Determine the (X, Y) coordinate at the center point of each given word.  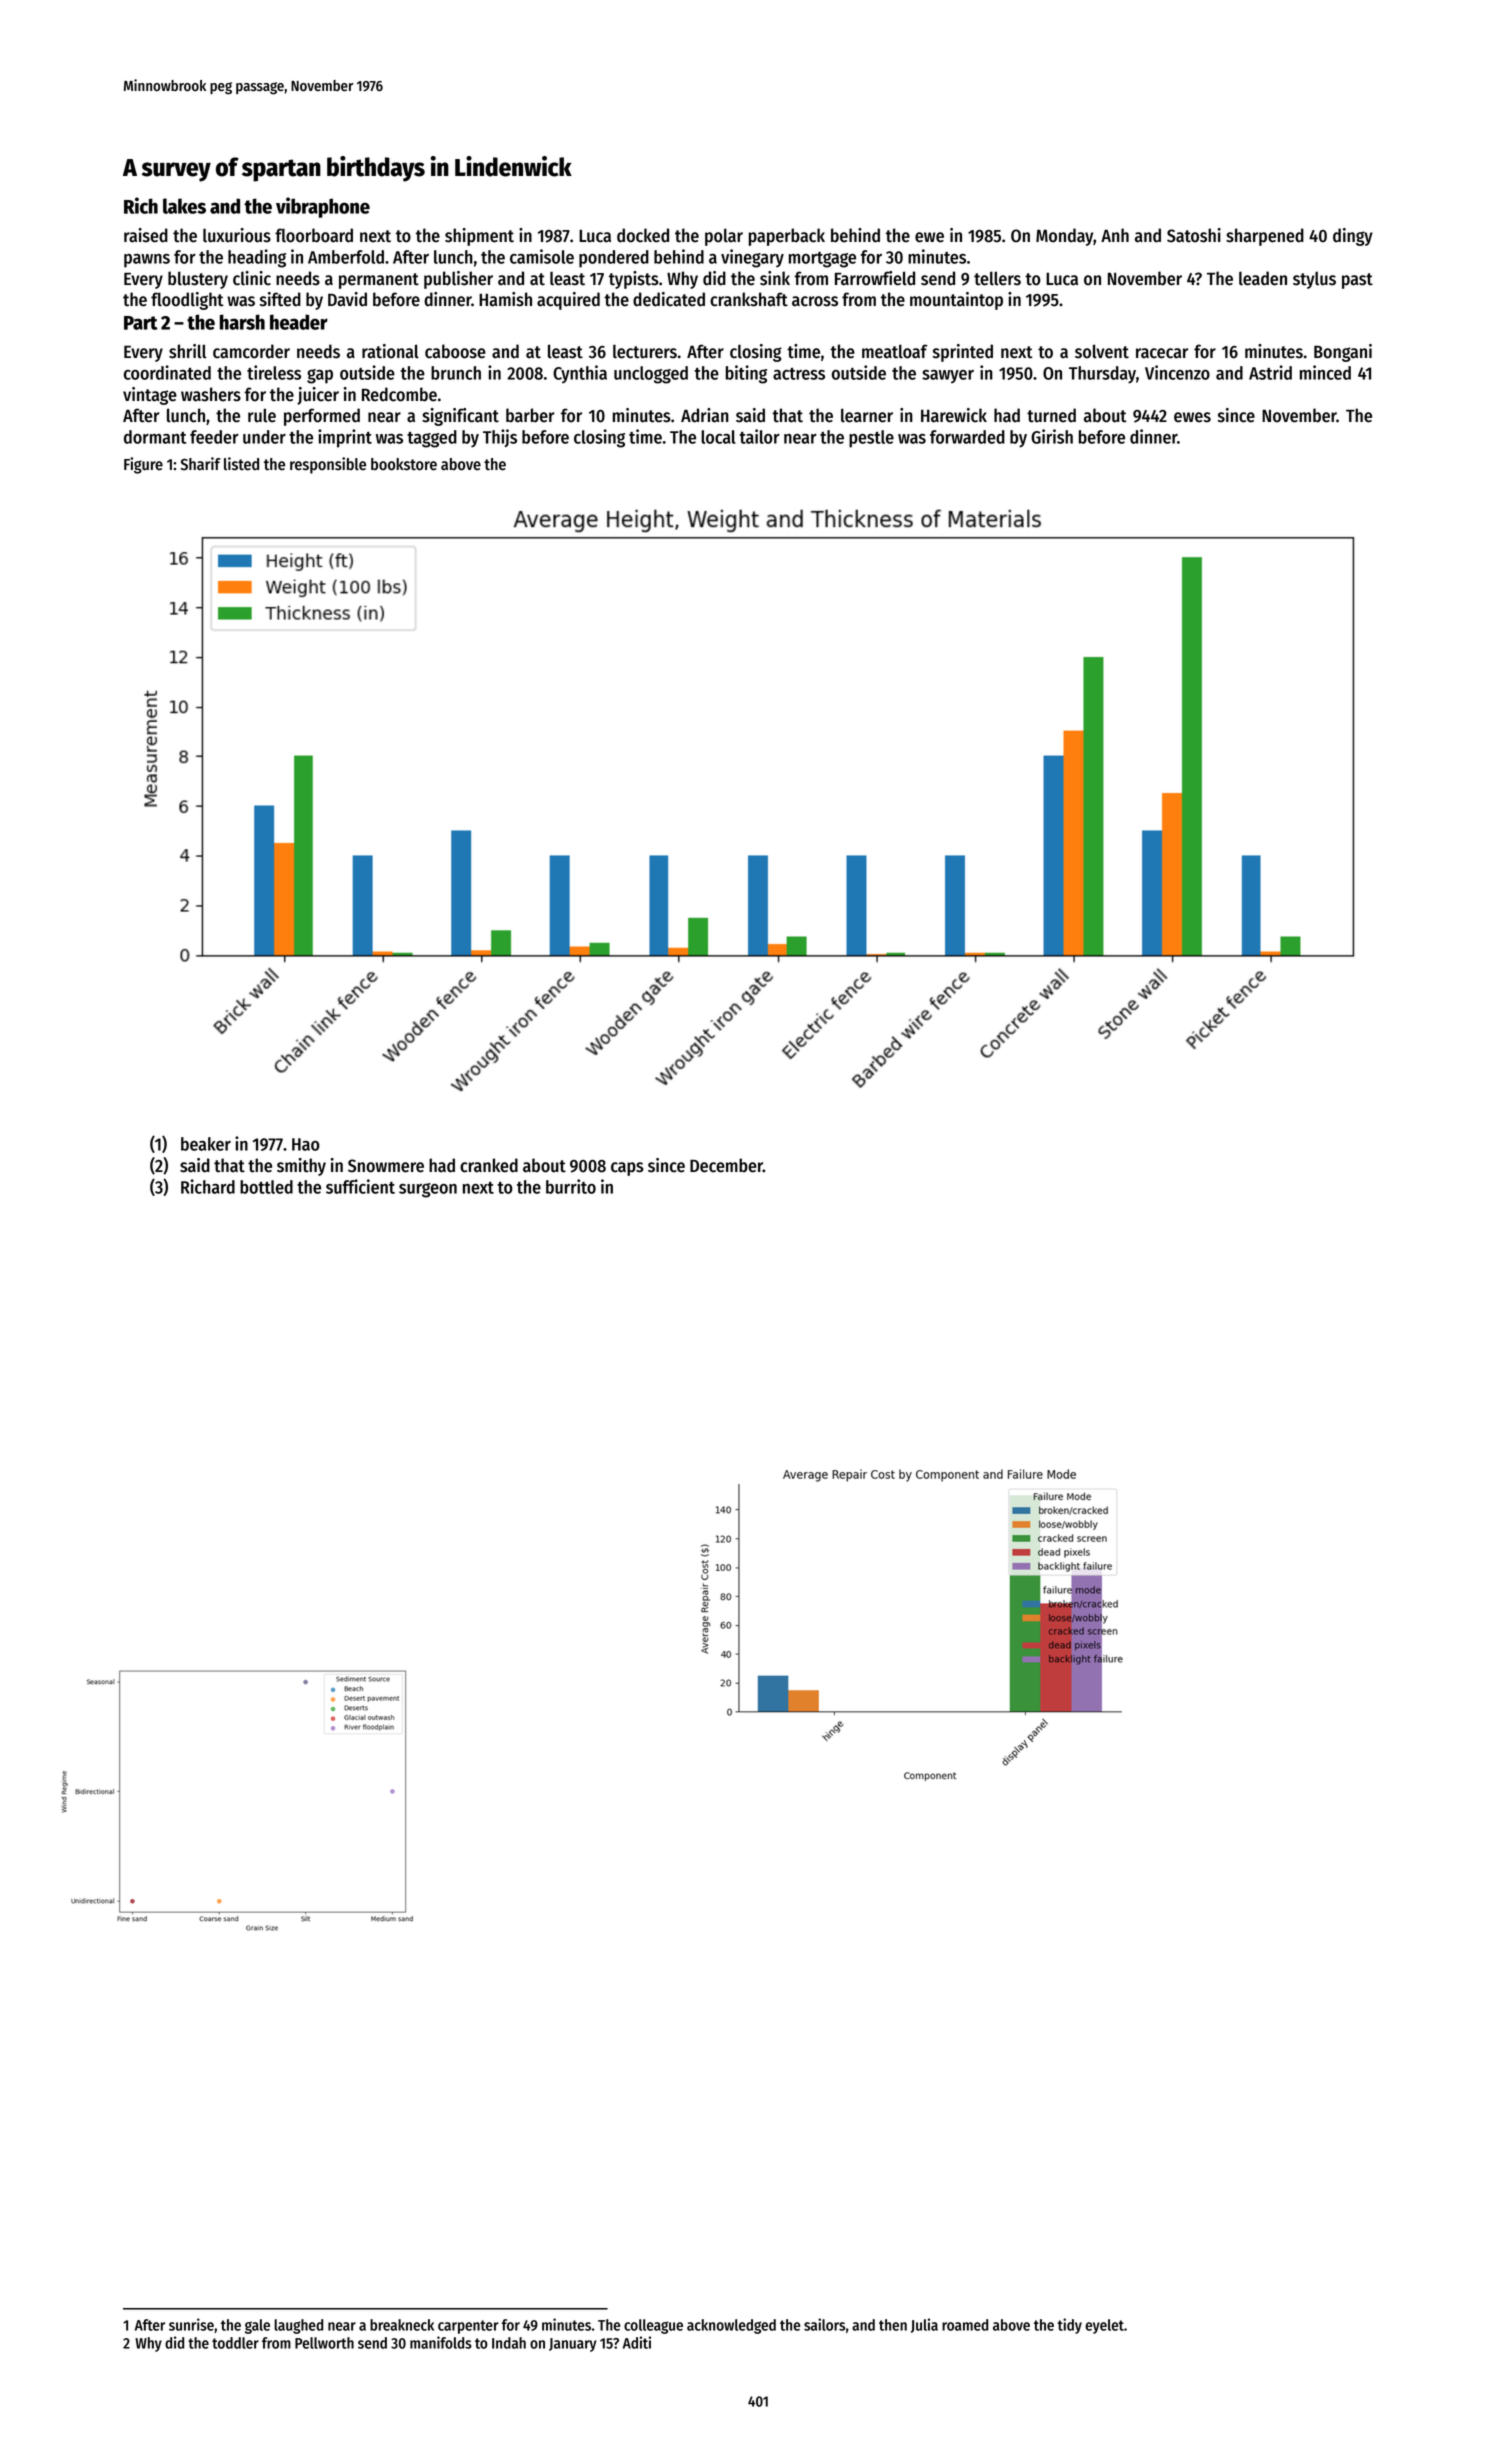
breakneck (402, 2325)
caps (627, 1169)
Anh (1115, 235)
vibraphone (323, 207)
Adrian (705, 415)
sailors (824, 2324)
